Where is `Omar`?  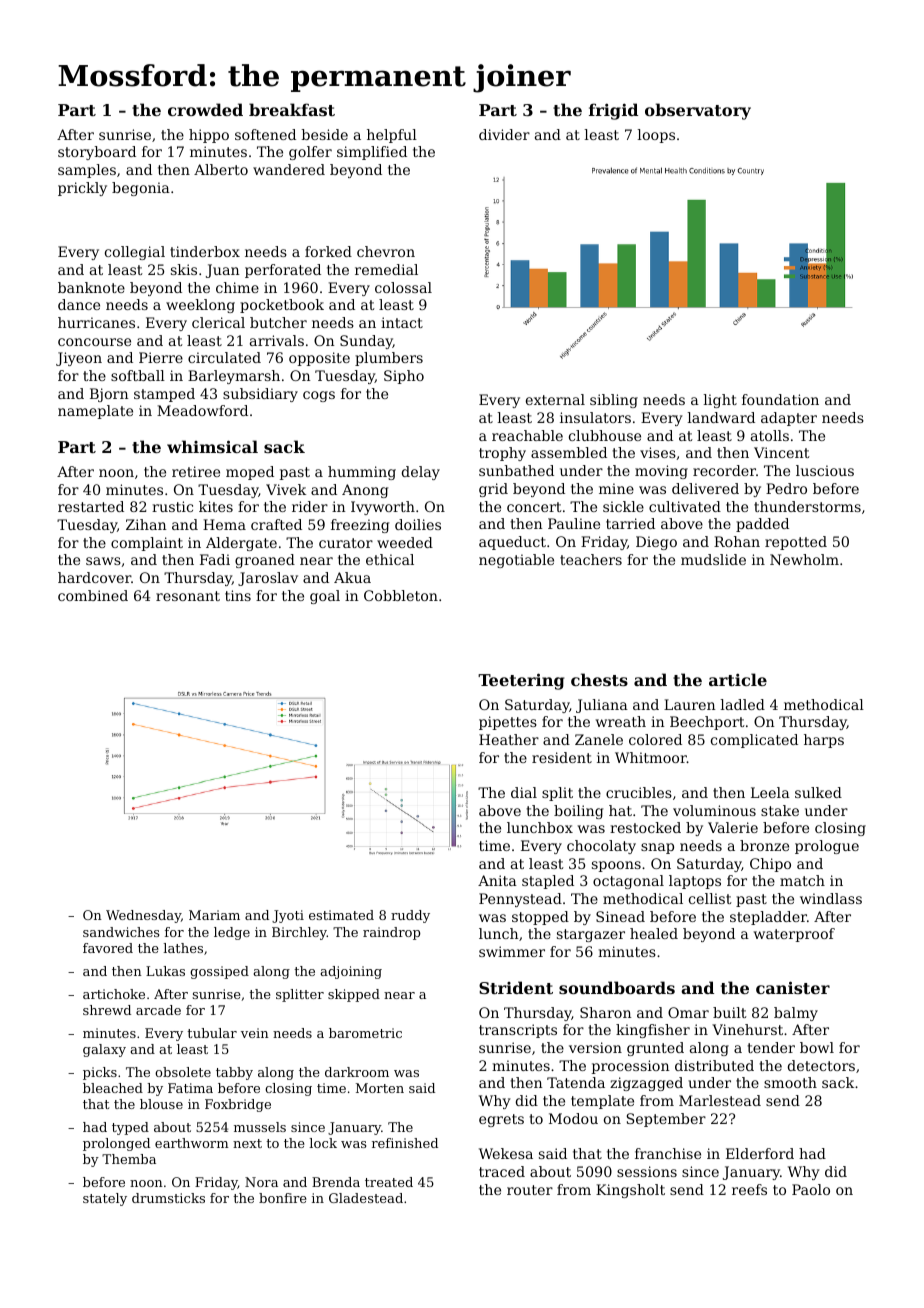
Omar is located at coordinates (688, 1012).
